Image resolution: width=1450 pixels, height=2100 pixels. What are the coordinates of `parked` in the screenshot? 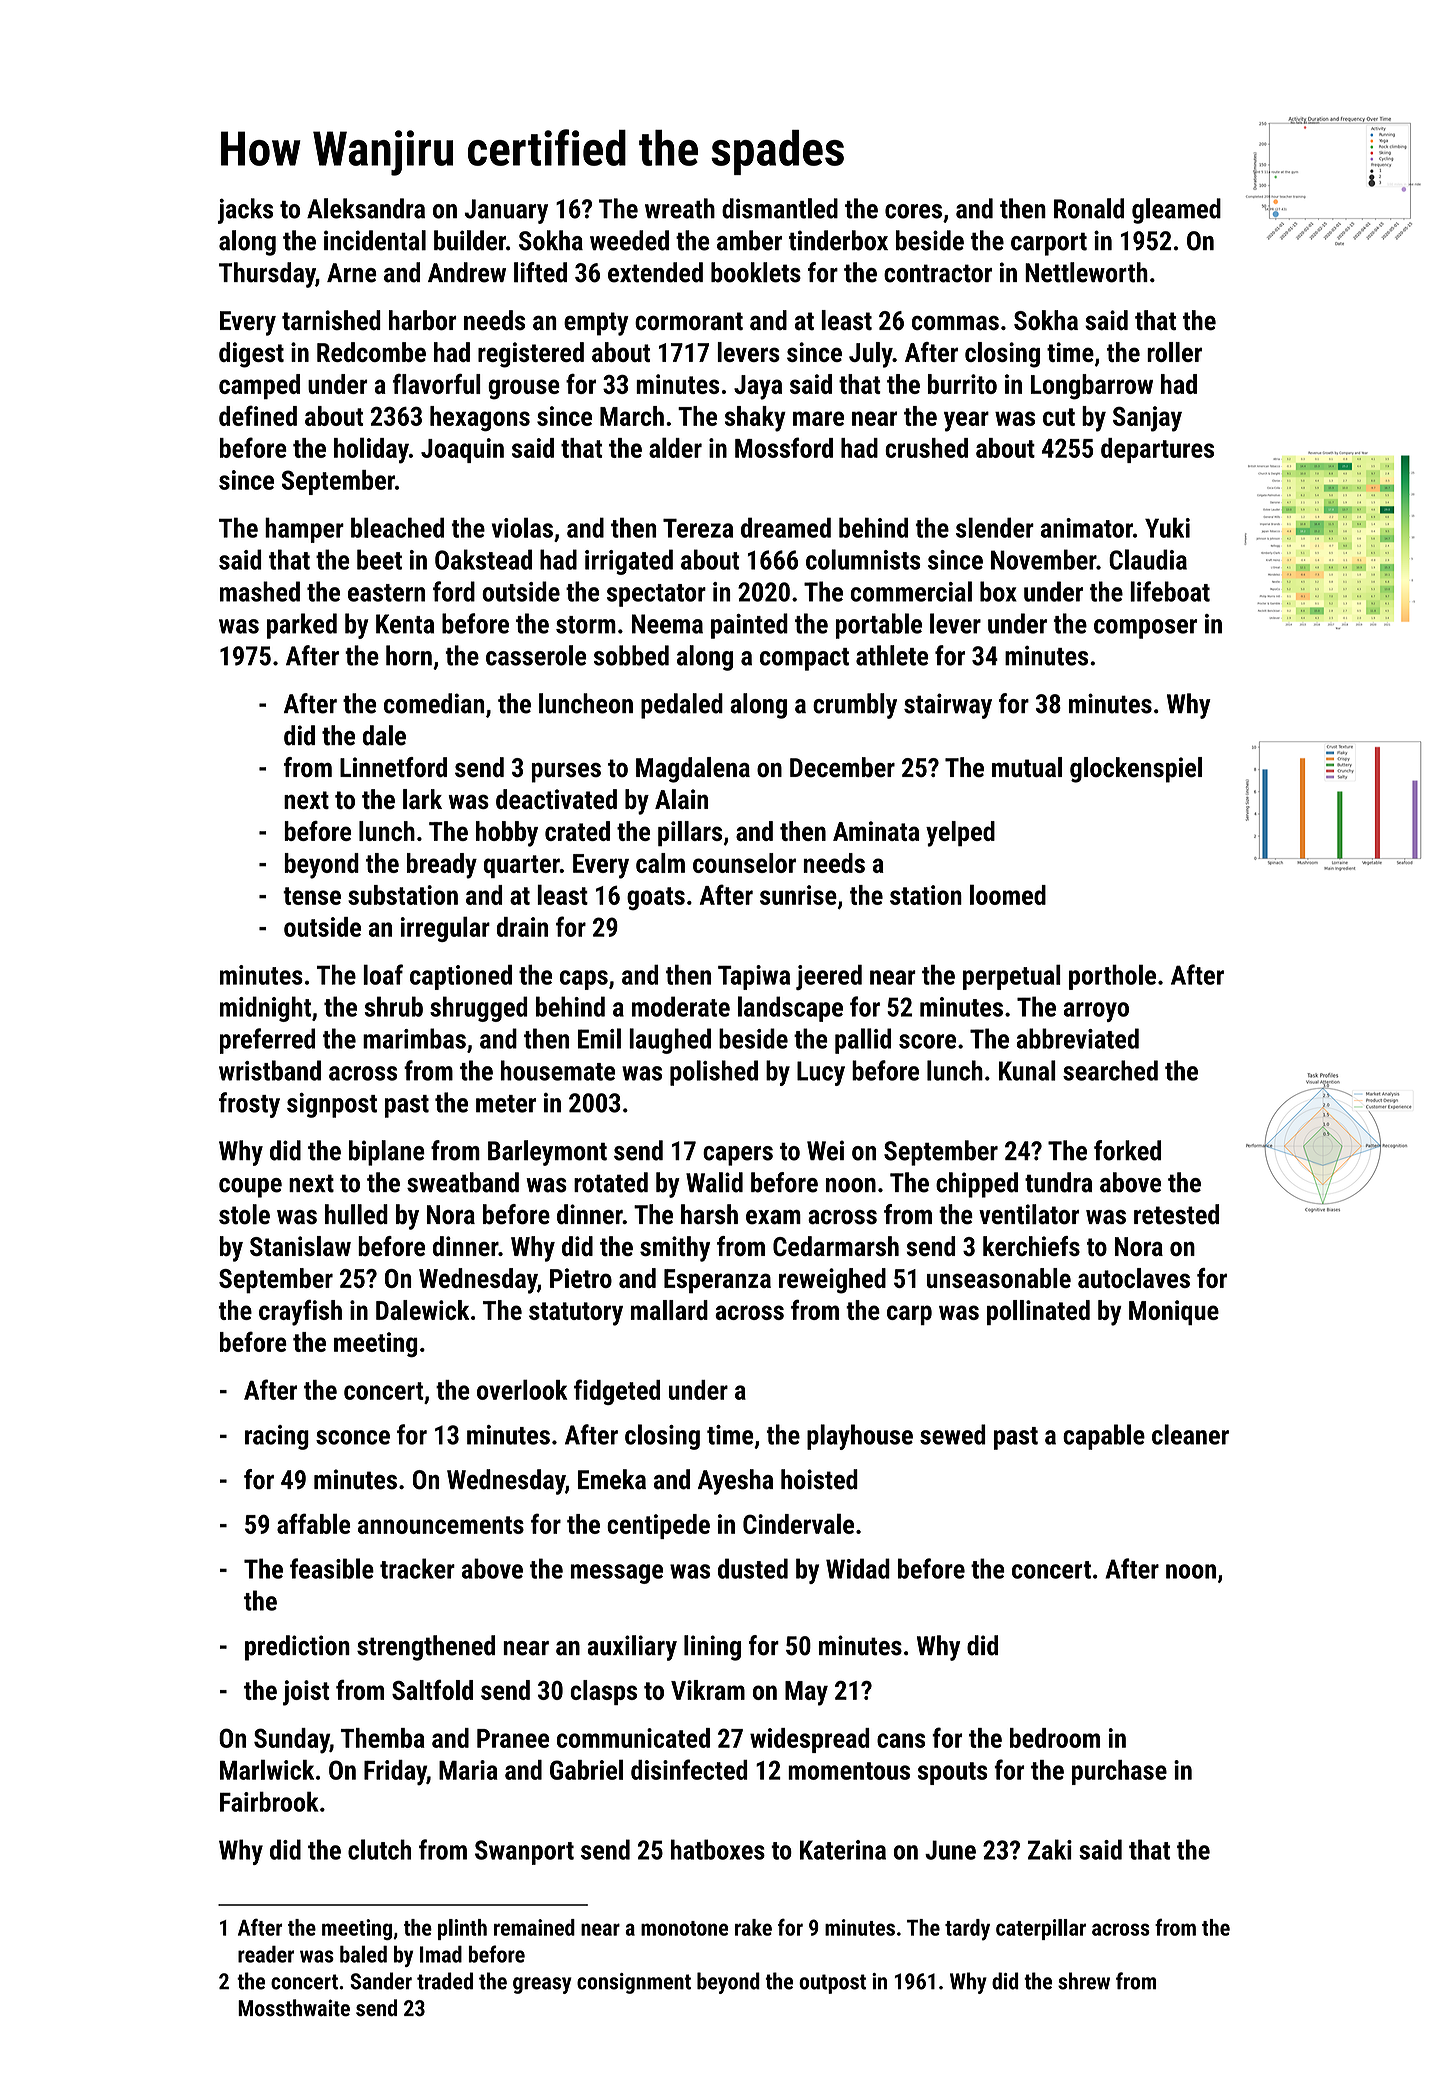 It's located at (302, 626).
